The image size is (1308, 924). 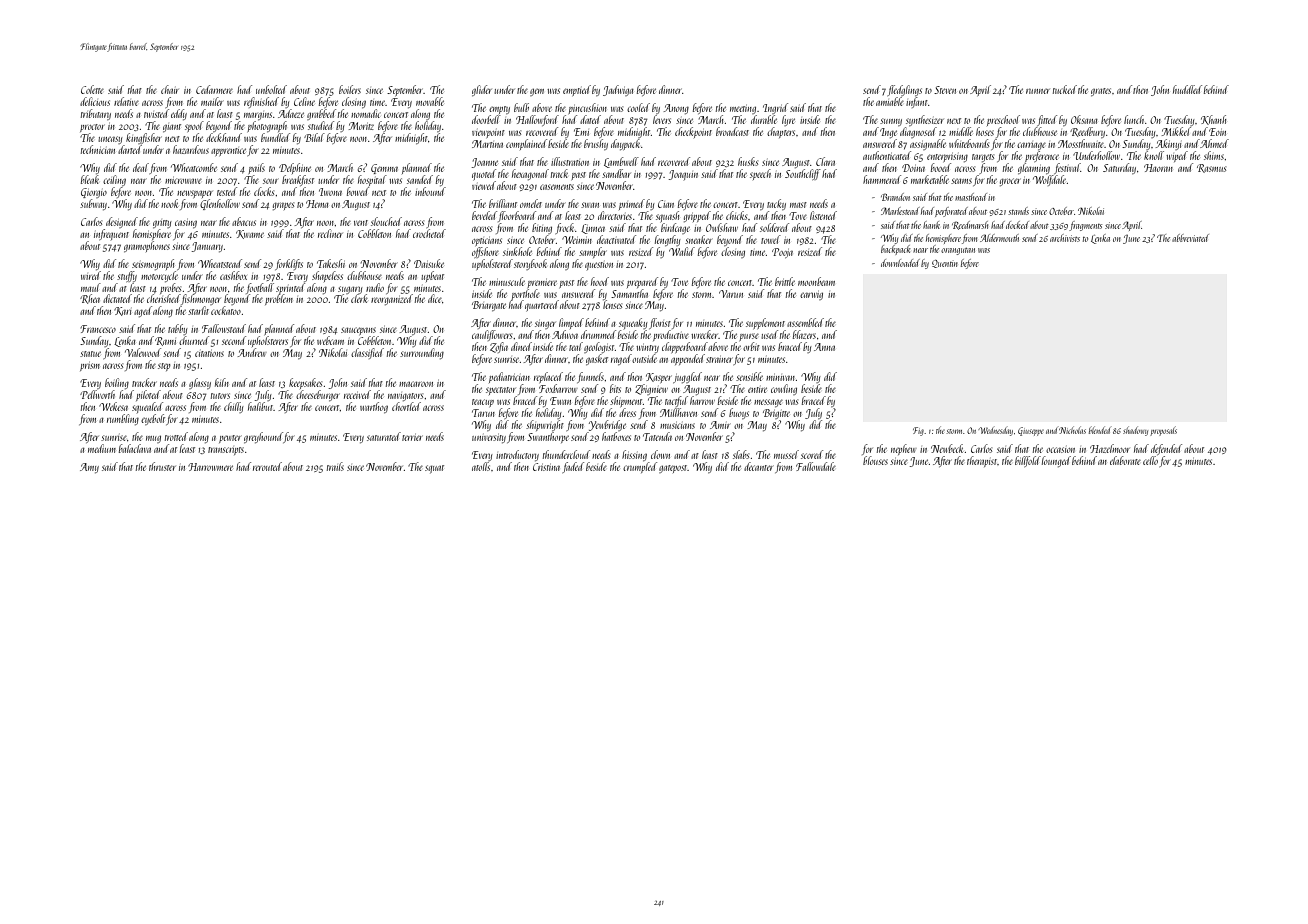 I want to click on abbreviated, so click(x=1190, y=238).
